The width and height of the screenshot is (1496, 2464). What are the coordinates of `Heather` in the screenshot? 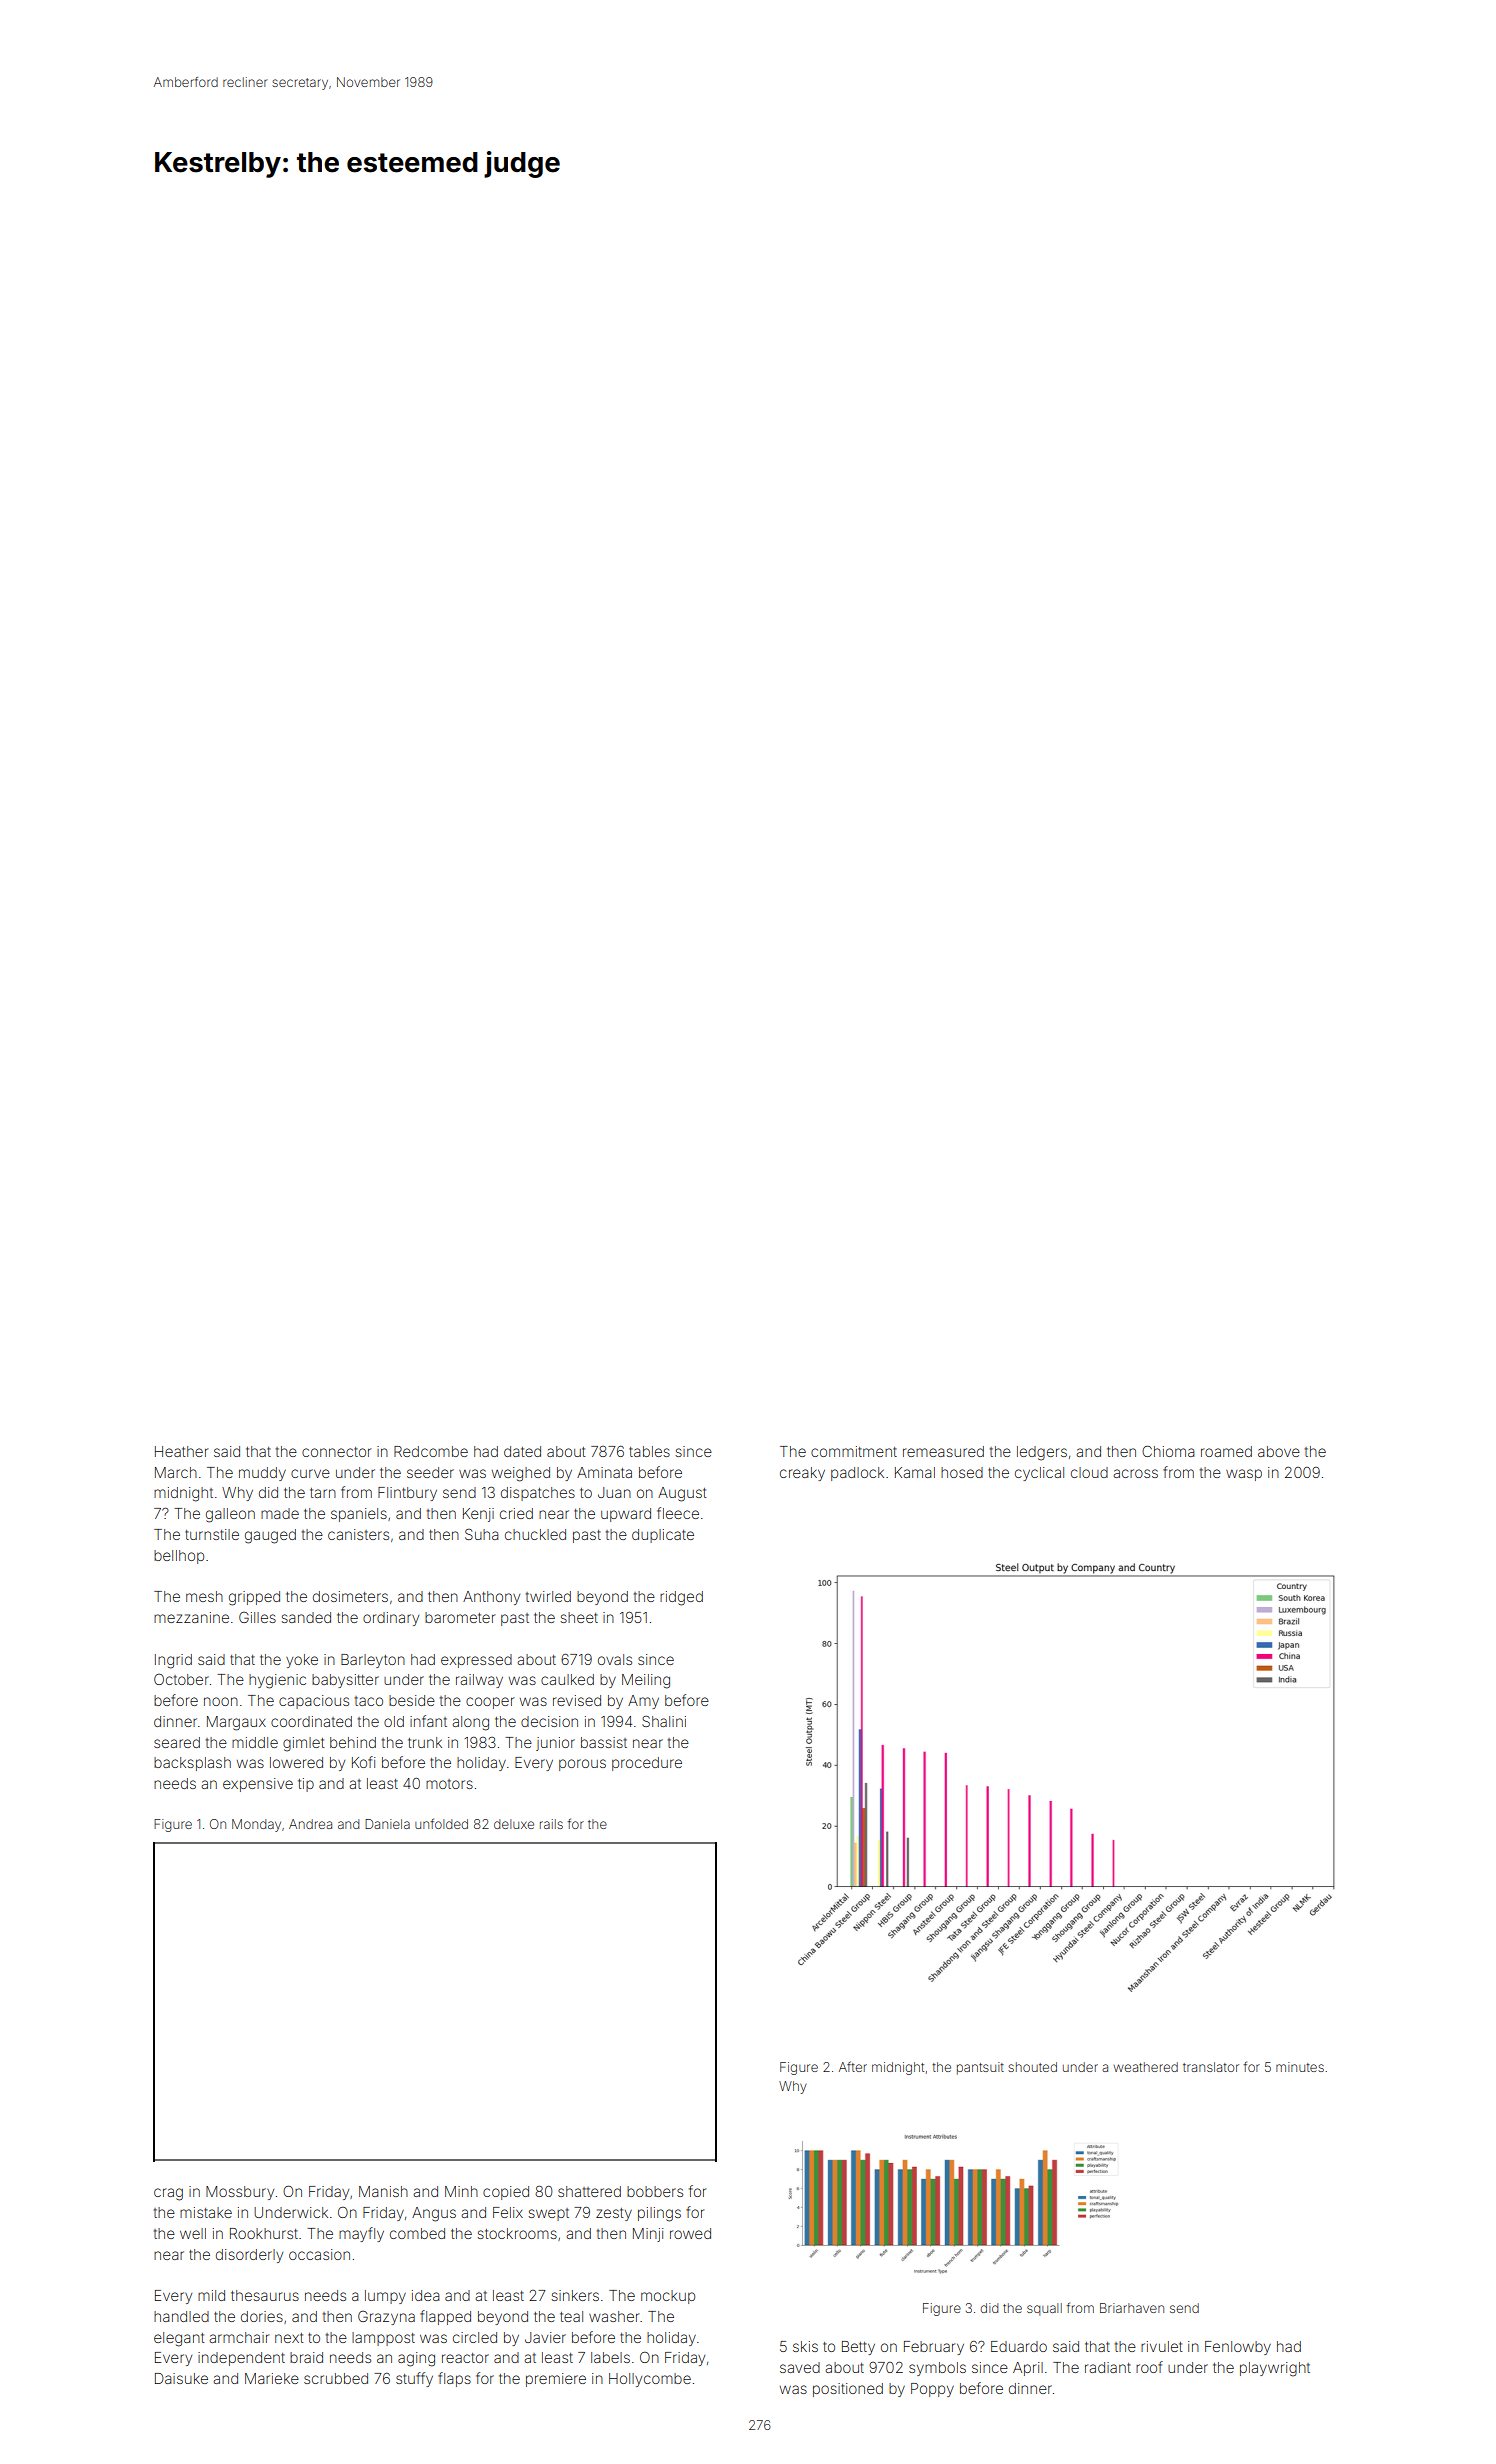 It's located at (181, 1451).
